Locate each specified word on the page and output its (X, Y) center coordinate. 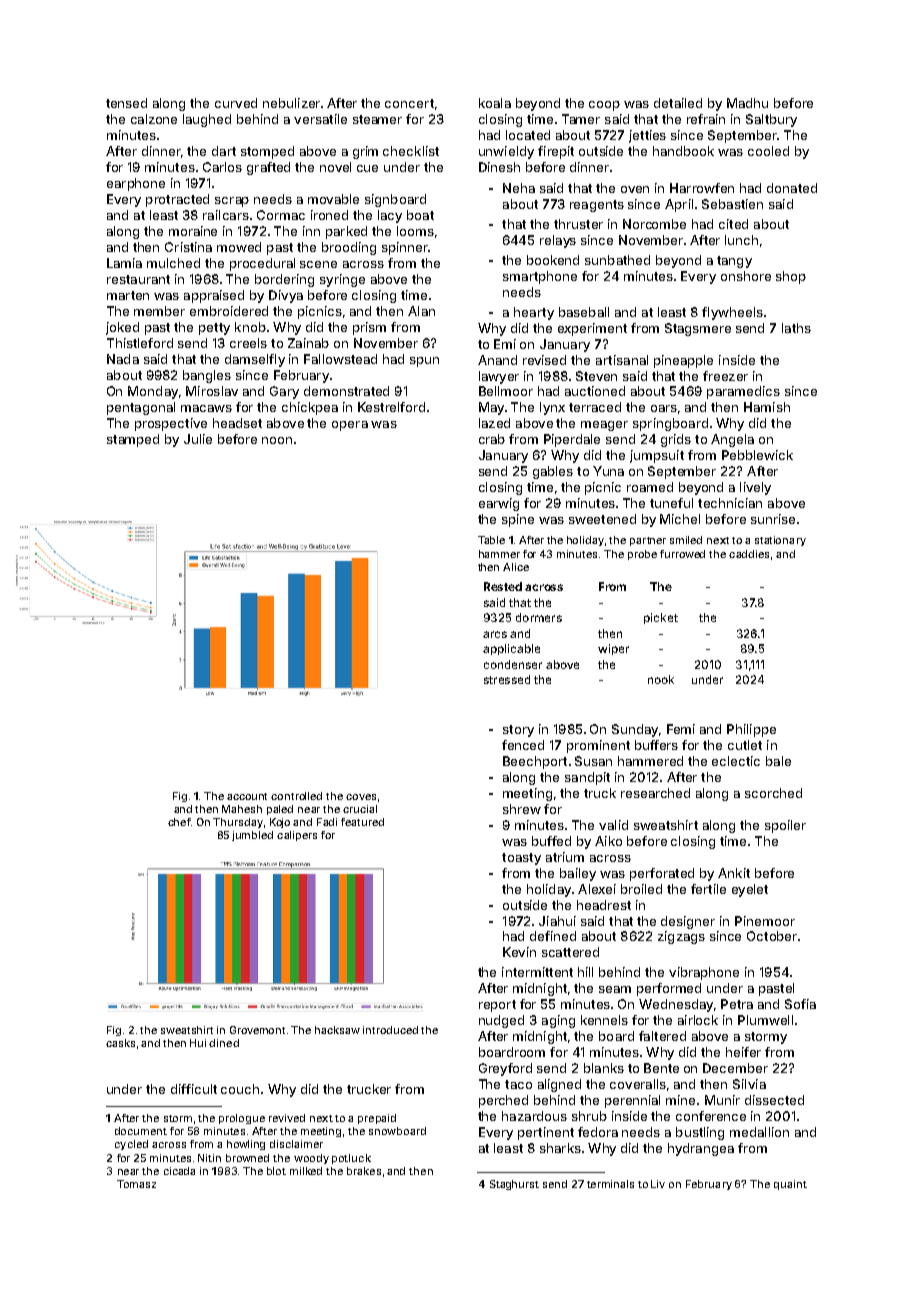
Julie (198, 439)
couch (240, 1089)
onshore (746, 276)
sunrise (773, 519)
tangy (734, 262)
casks (120, 1043)
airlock (698, 1020)
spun (424, 362)
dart (224, 151)
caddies (749, 554)
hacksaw (337, 1030)
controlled (296, 796)
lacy (390, 216)
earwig (499, 504)
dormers (539, 617)
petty (214, 329)
